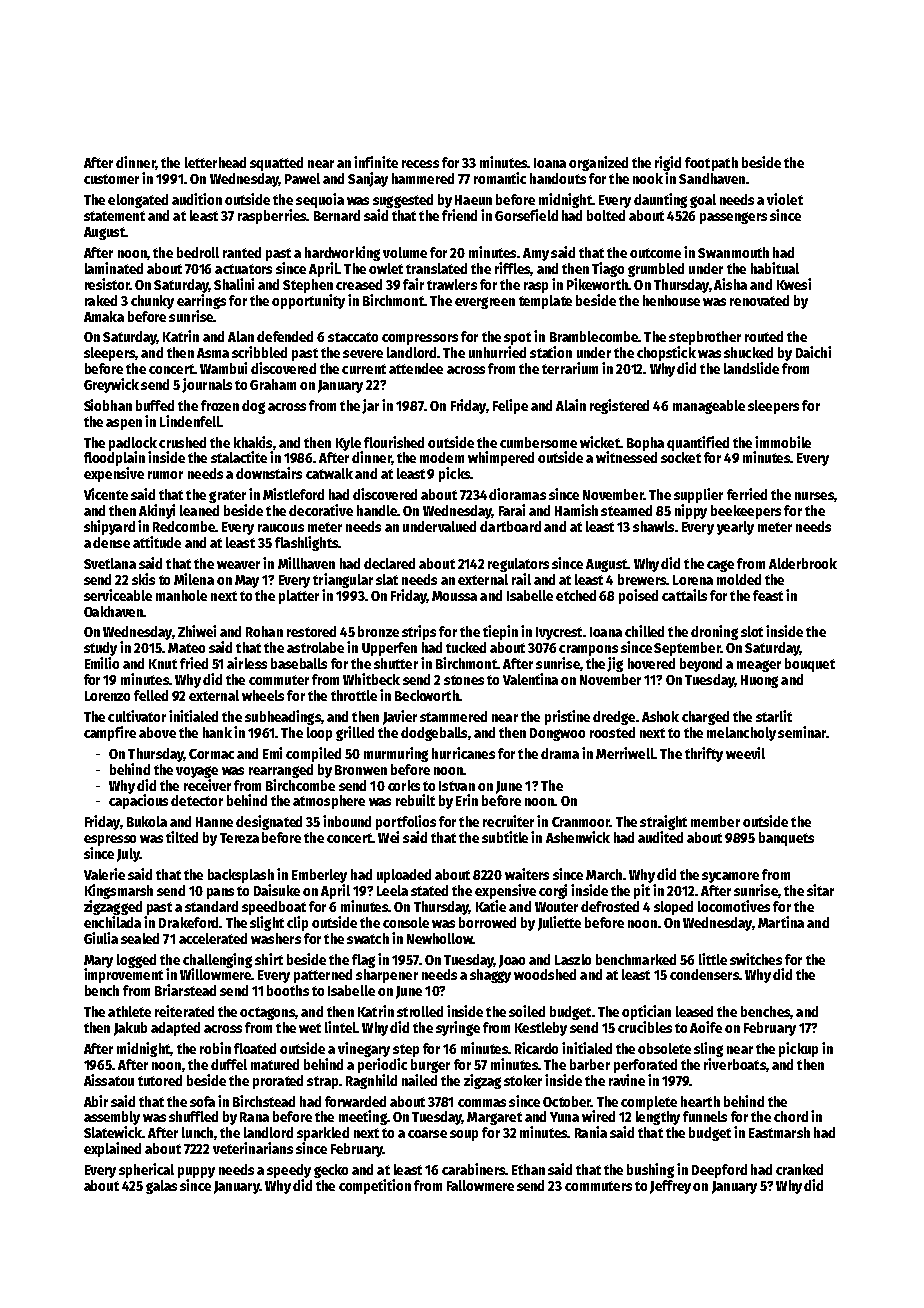 The height and width of the page is (1308, 924). I want to click on Fallowmere, so click(480, 1185).
